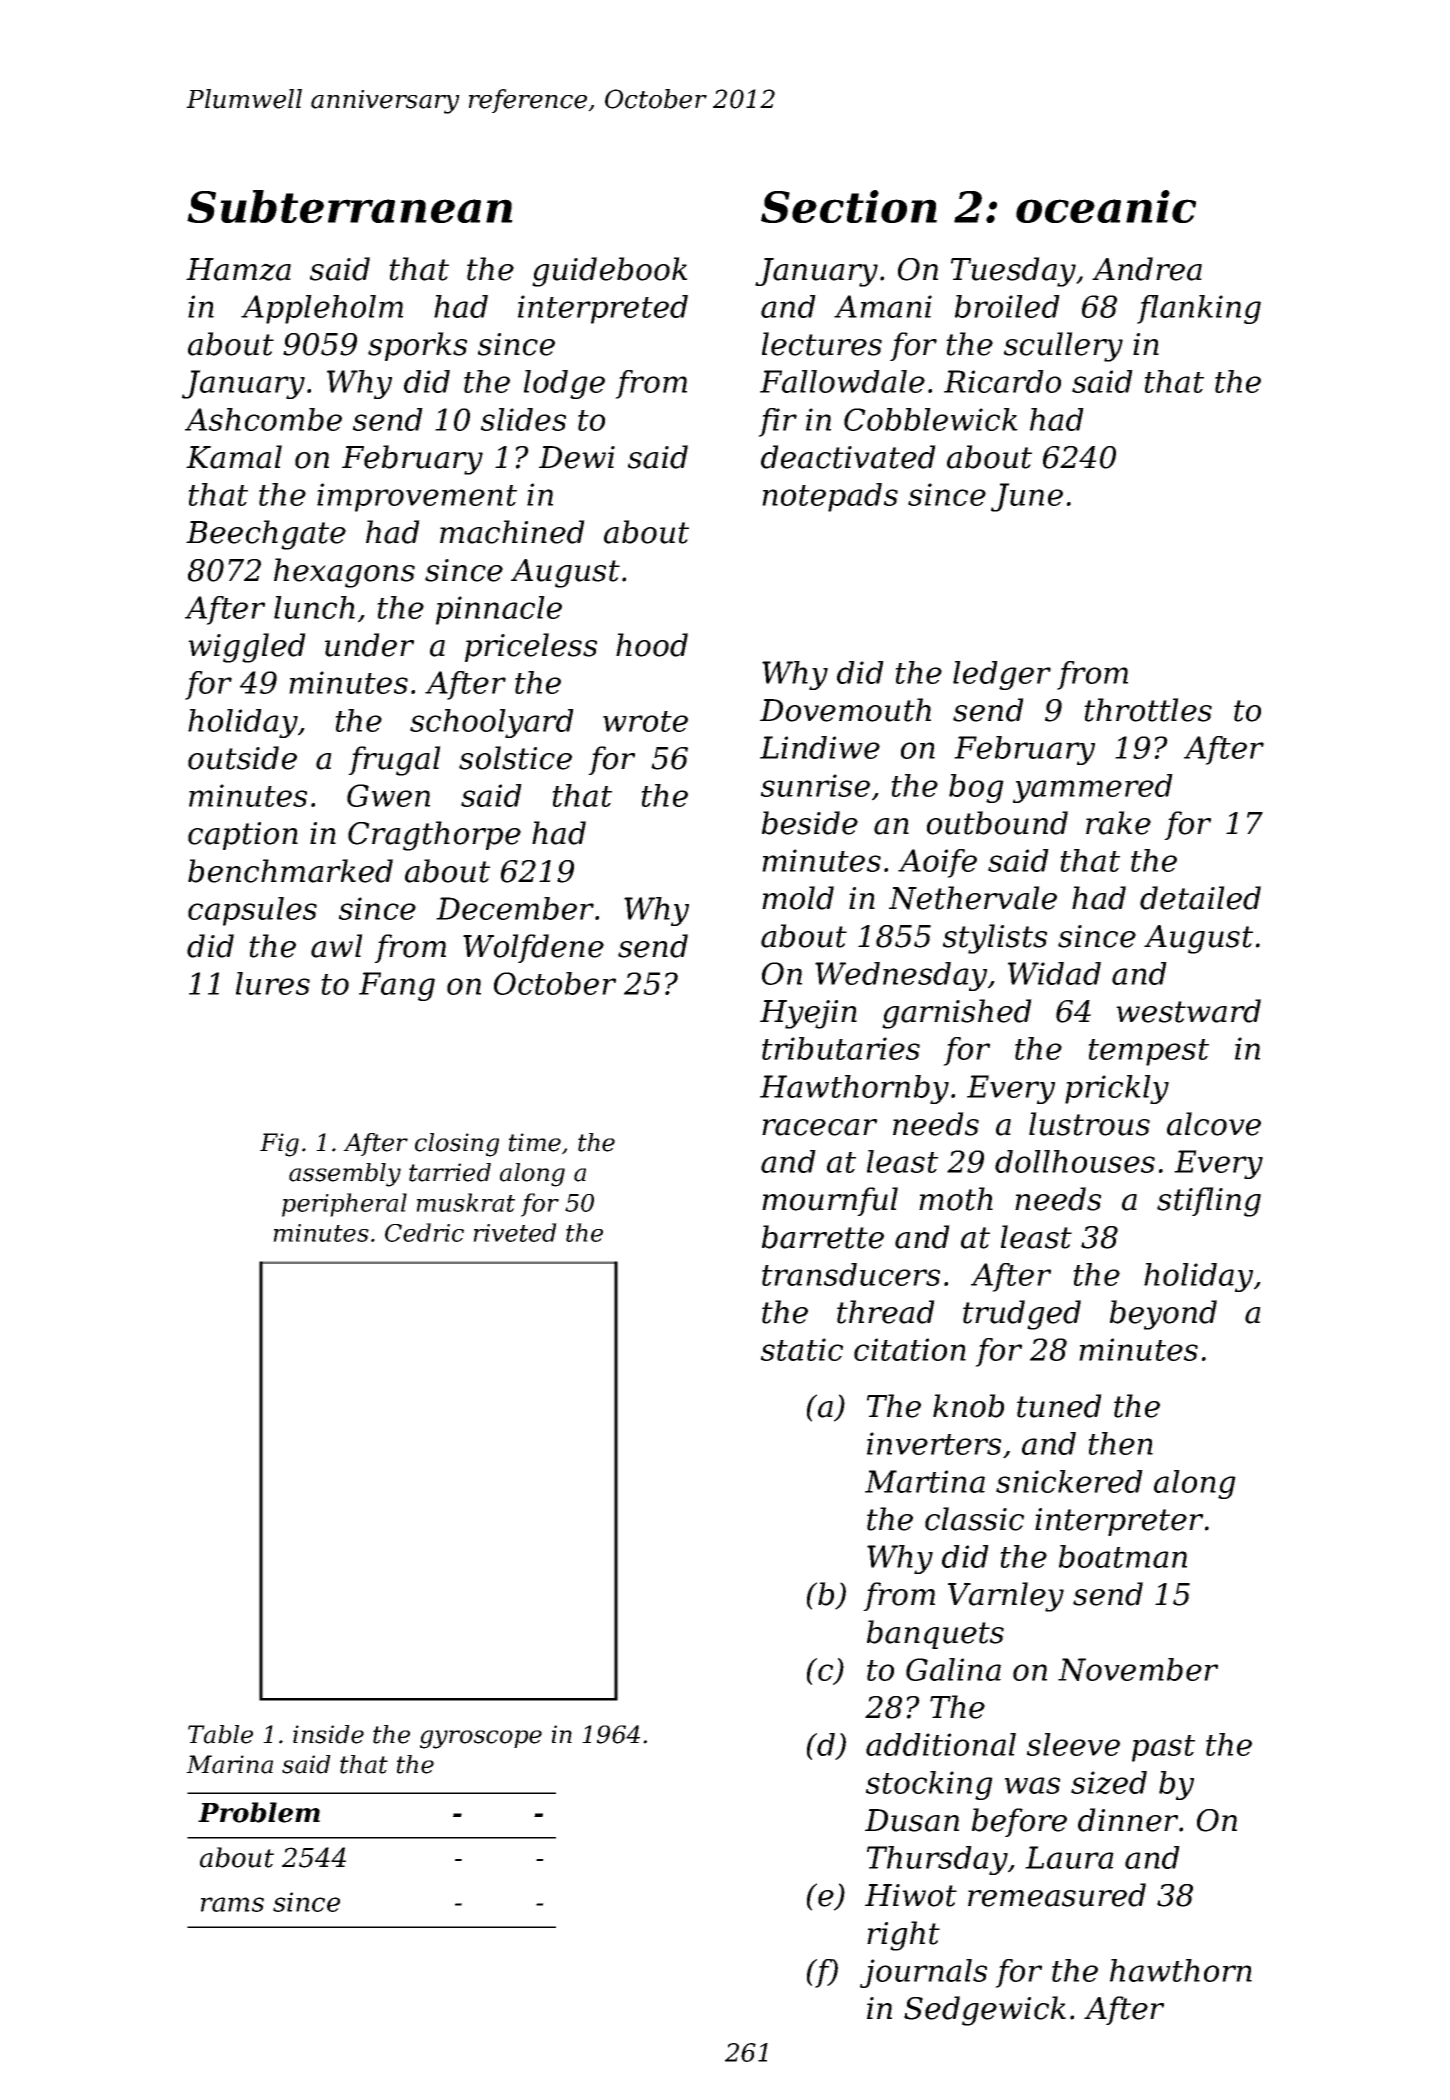 This document has height=2100, width=1450. Describe the element at coordinates (434, 836) in the document. I see `Cragthorpe` at that location.
